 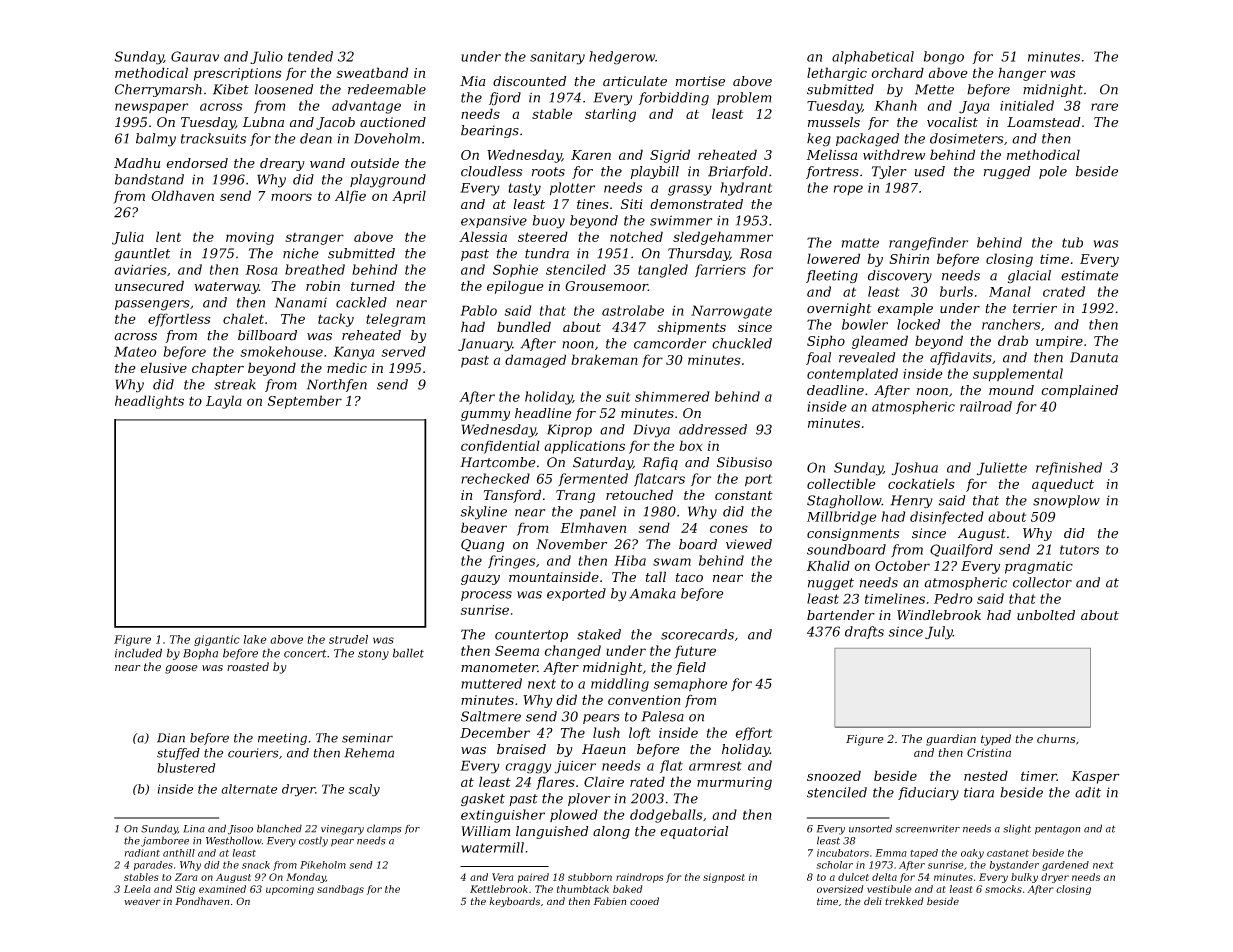 I want to click on Joshua, so click(x=915, y=469).
